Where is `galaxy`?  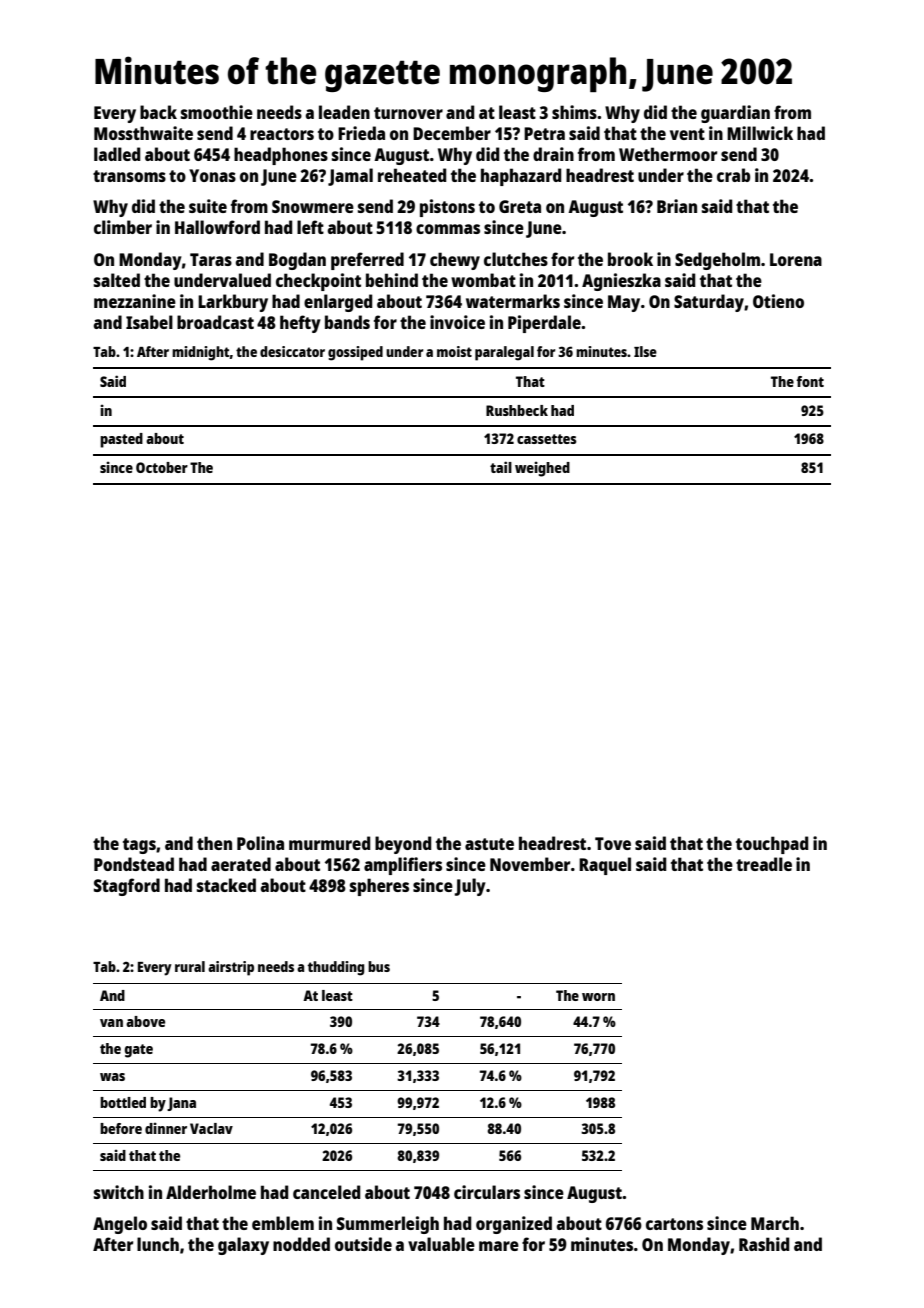
galaxy is located at coordinates (243, 1246).
